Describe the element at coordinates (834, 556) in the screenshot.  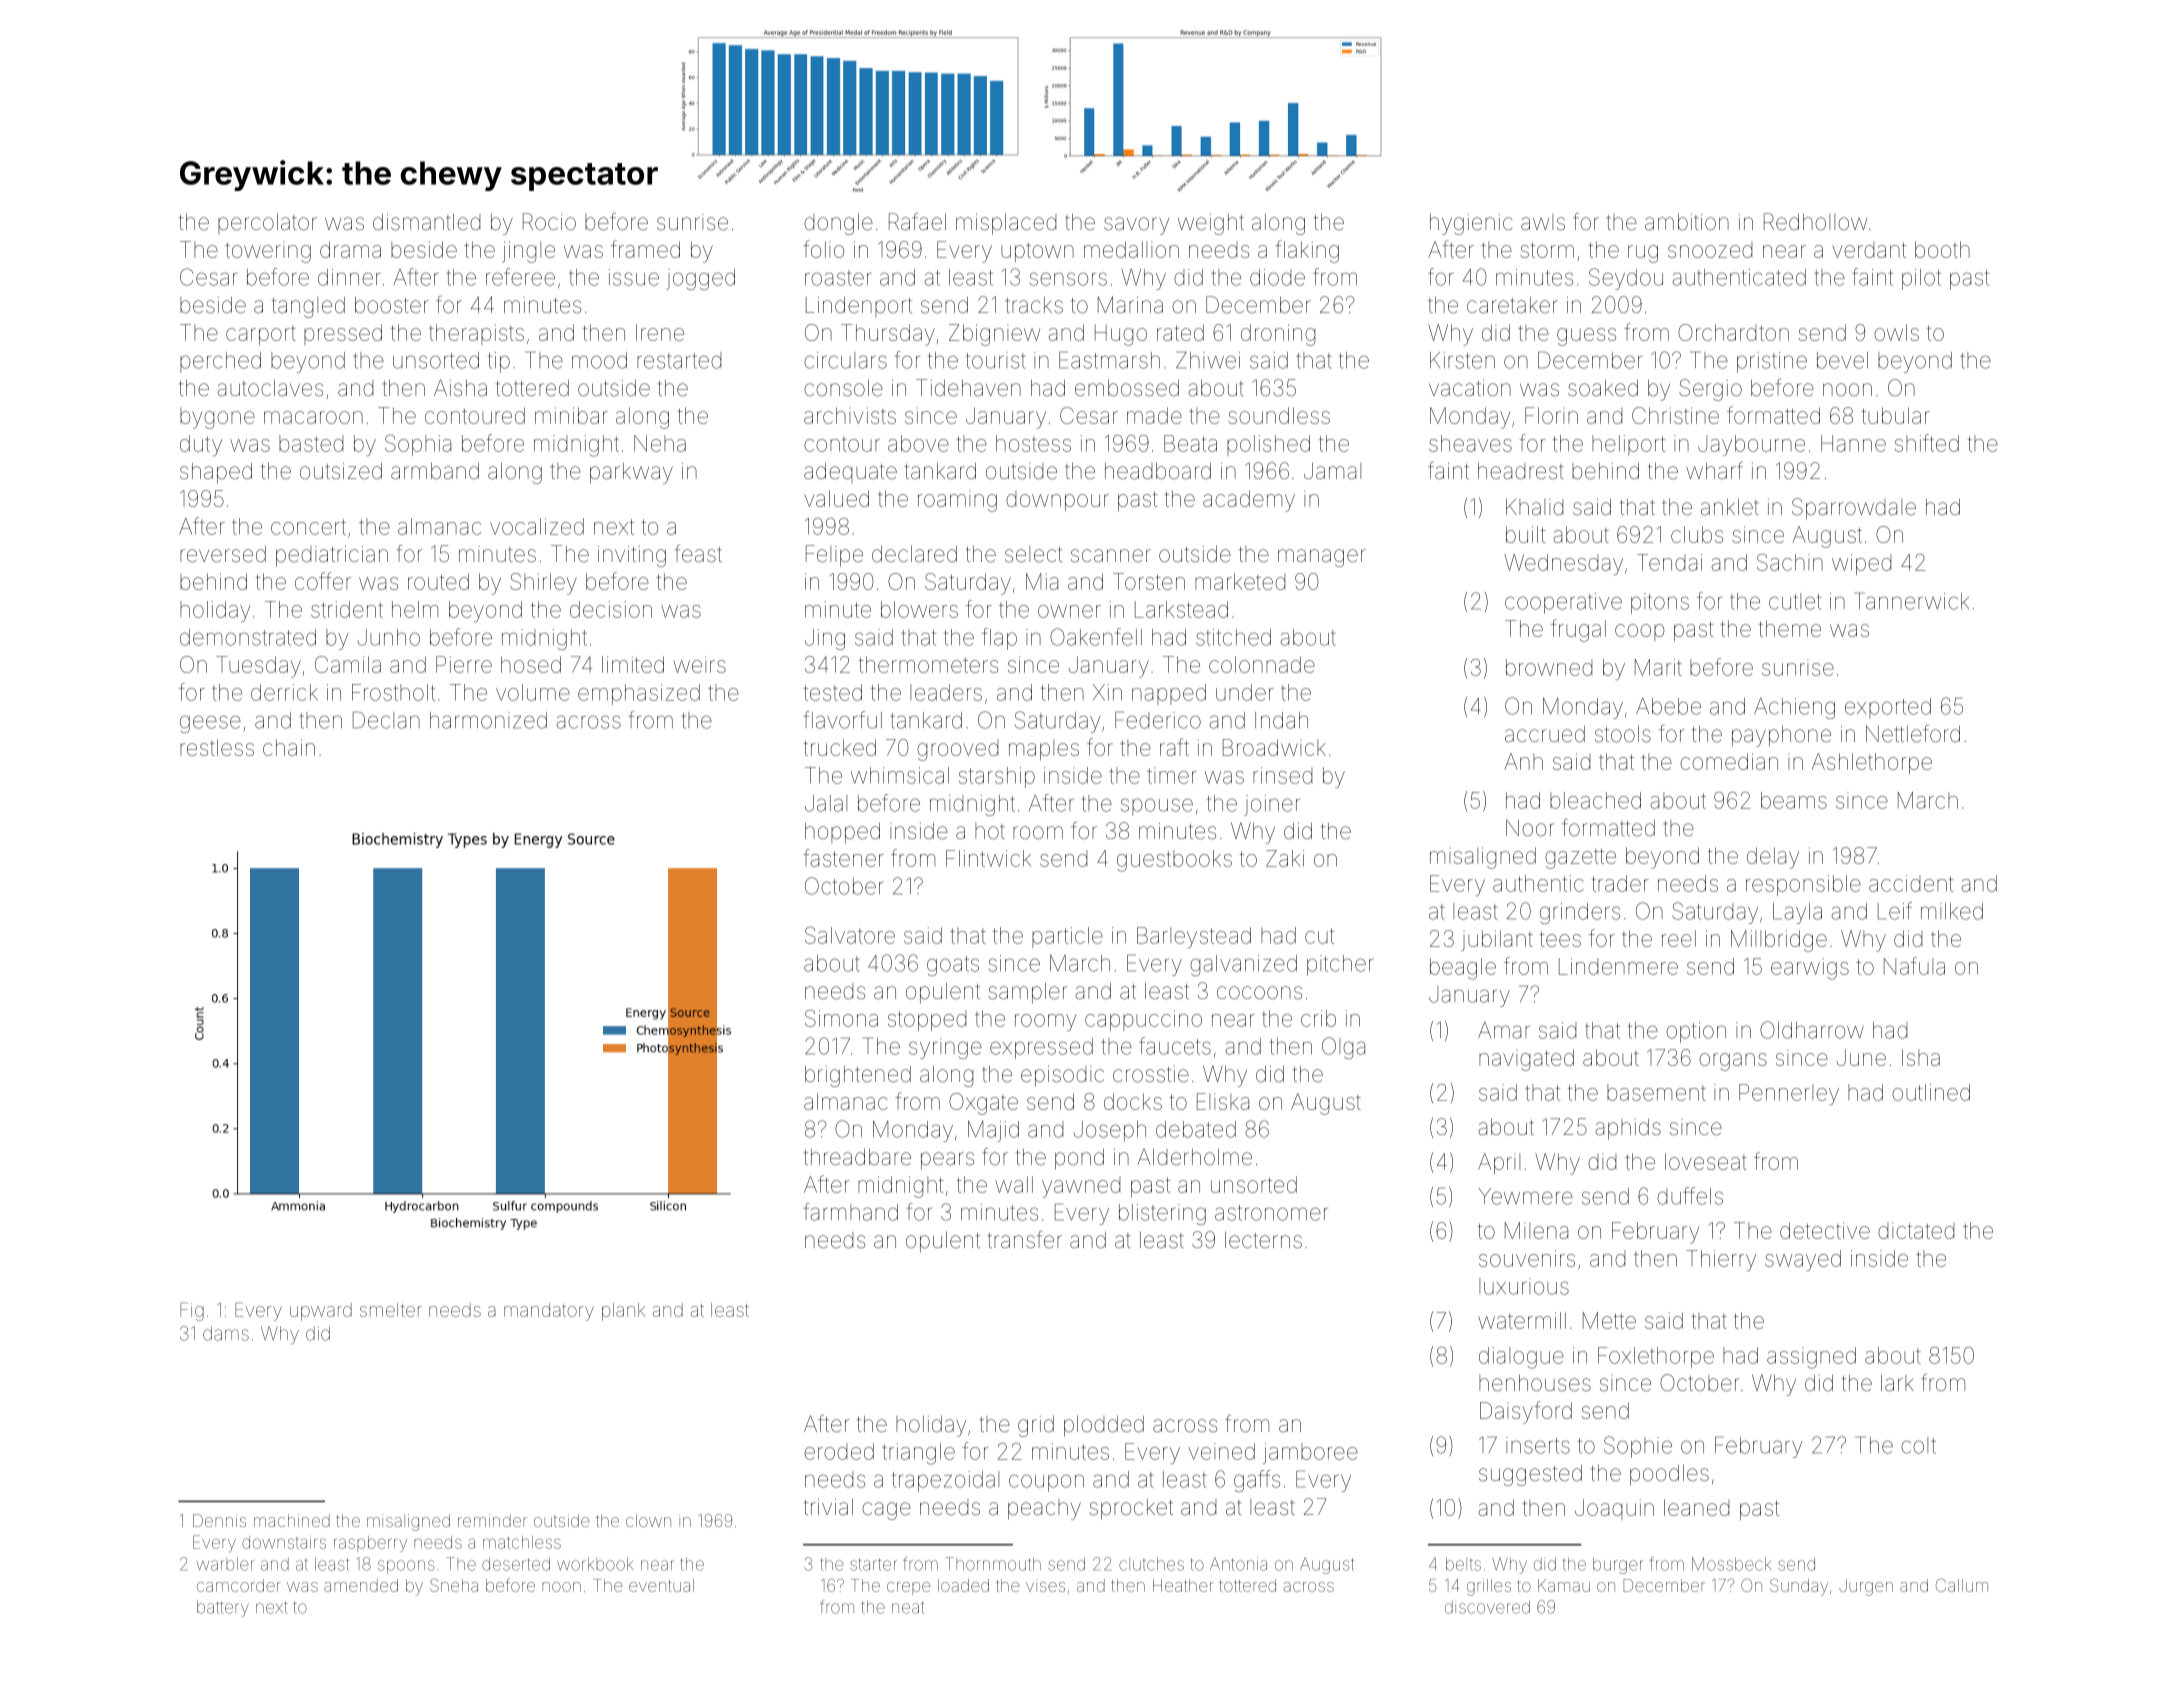
I see `Felipe` at that location.
